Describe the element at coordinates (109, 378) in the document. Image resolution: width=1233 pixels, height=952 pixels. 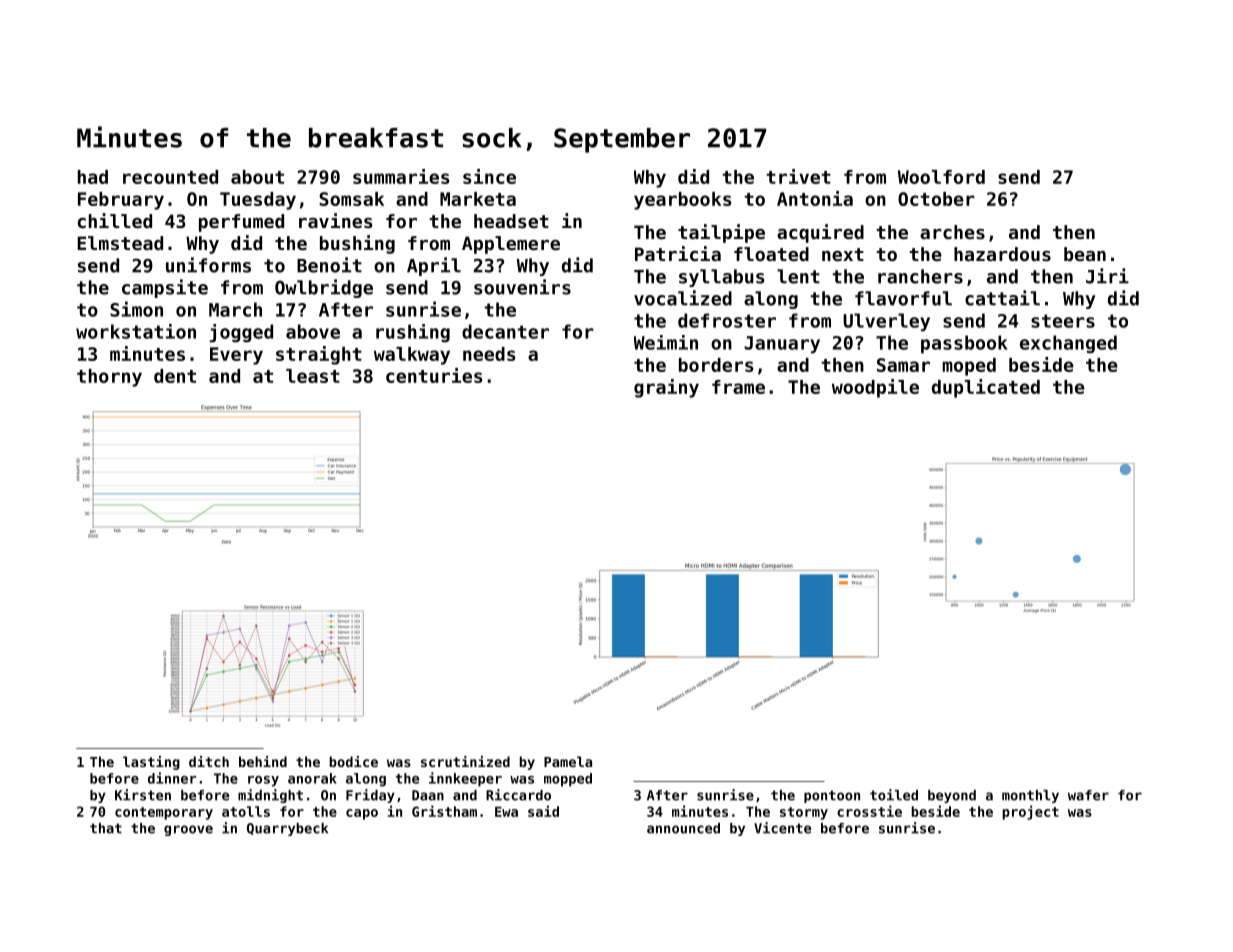
I see `thorny` at that location.
